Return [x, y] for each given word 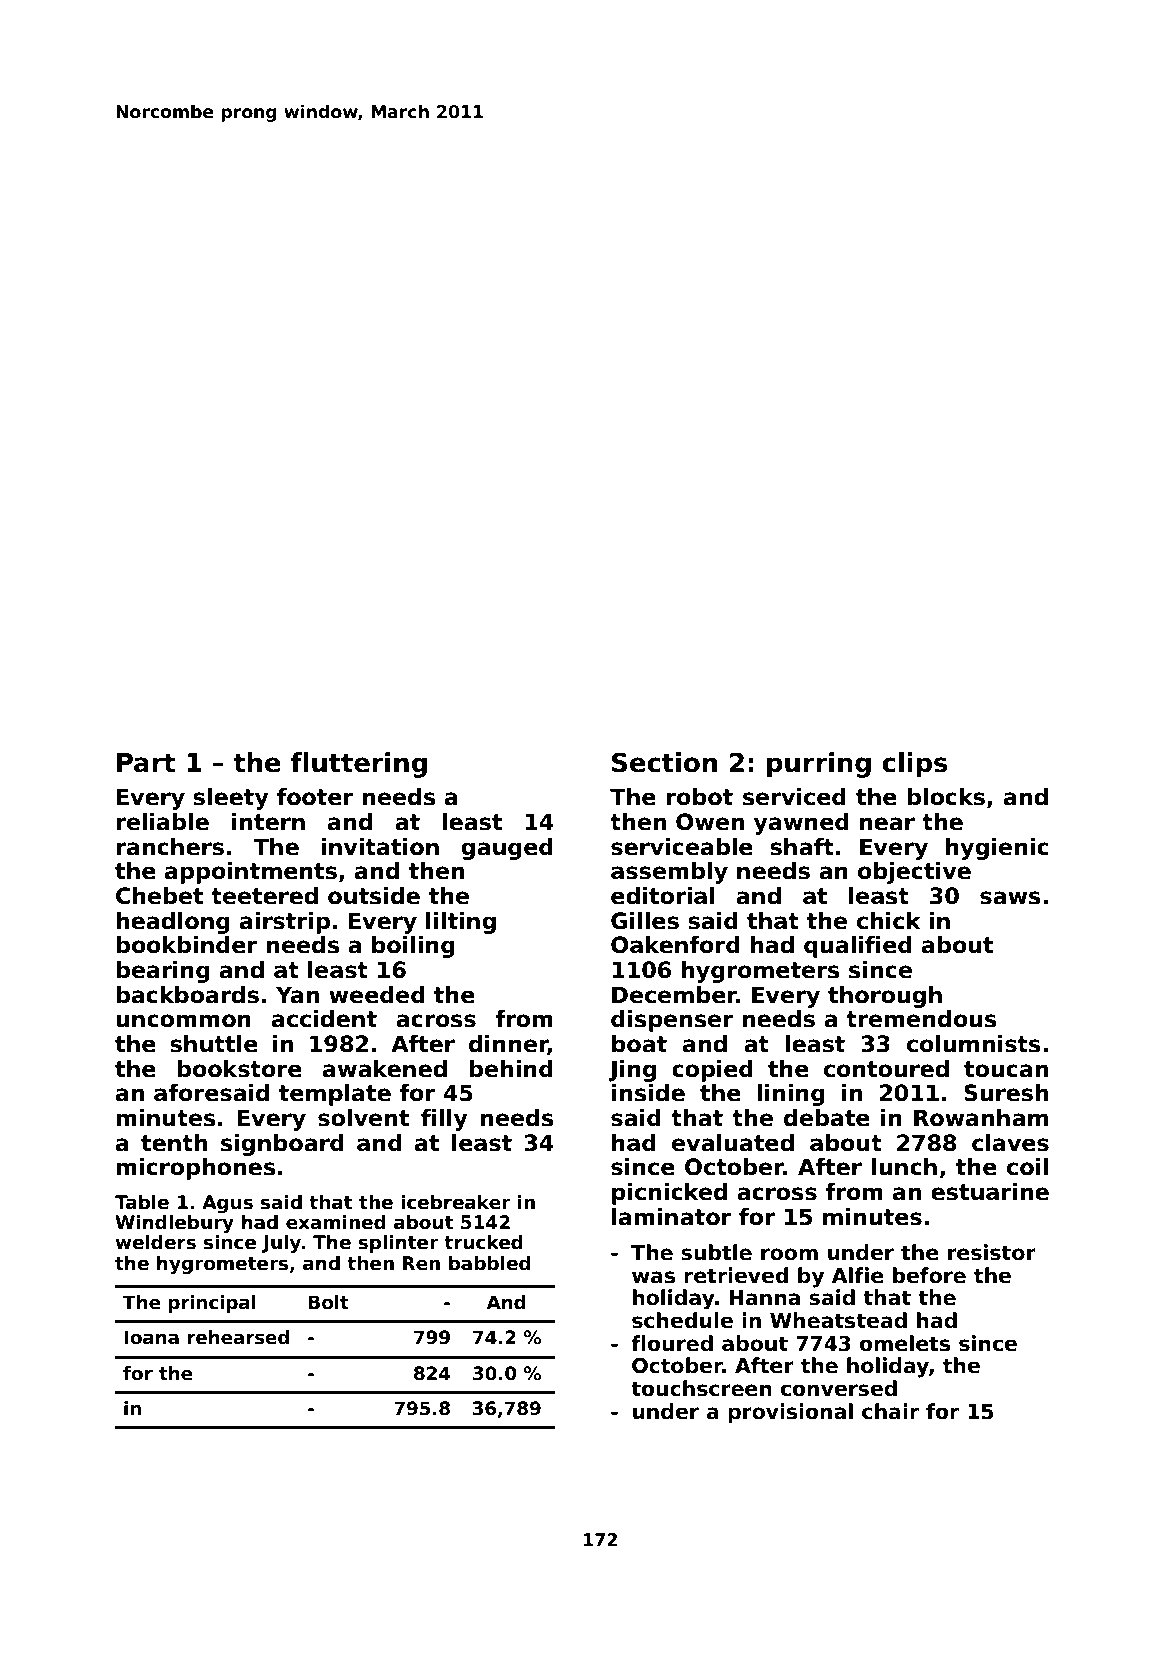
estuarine [990, 1192]
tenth [174, 1143]
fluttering [358, 765]
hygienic [997, 849]
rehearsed [238, 1337]
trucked [483, 1242]
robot [700, 797]
